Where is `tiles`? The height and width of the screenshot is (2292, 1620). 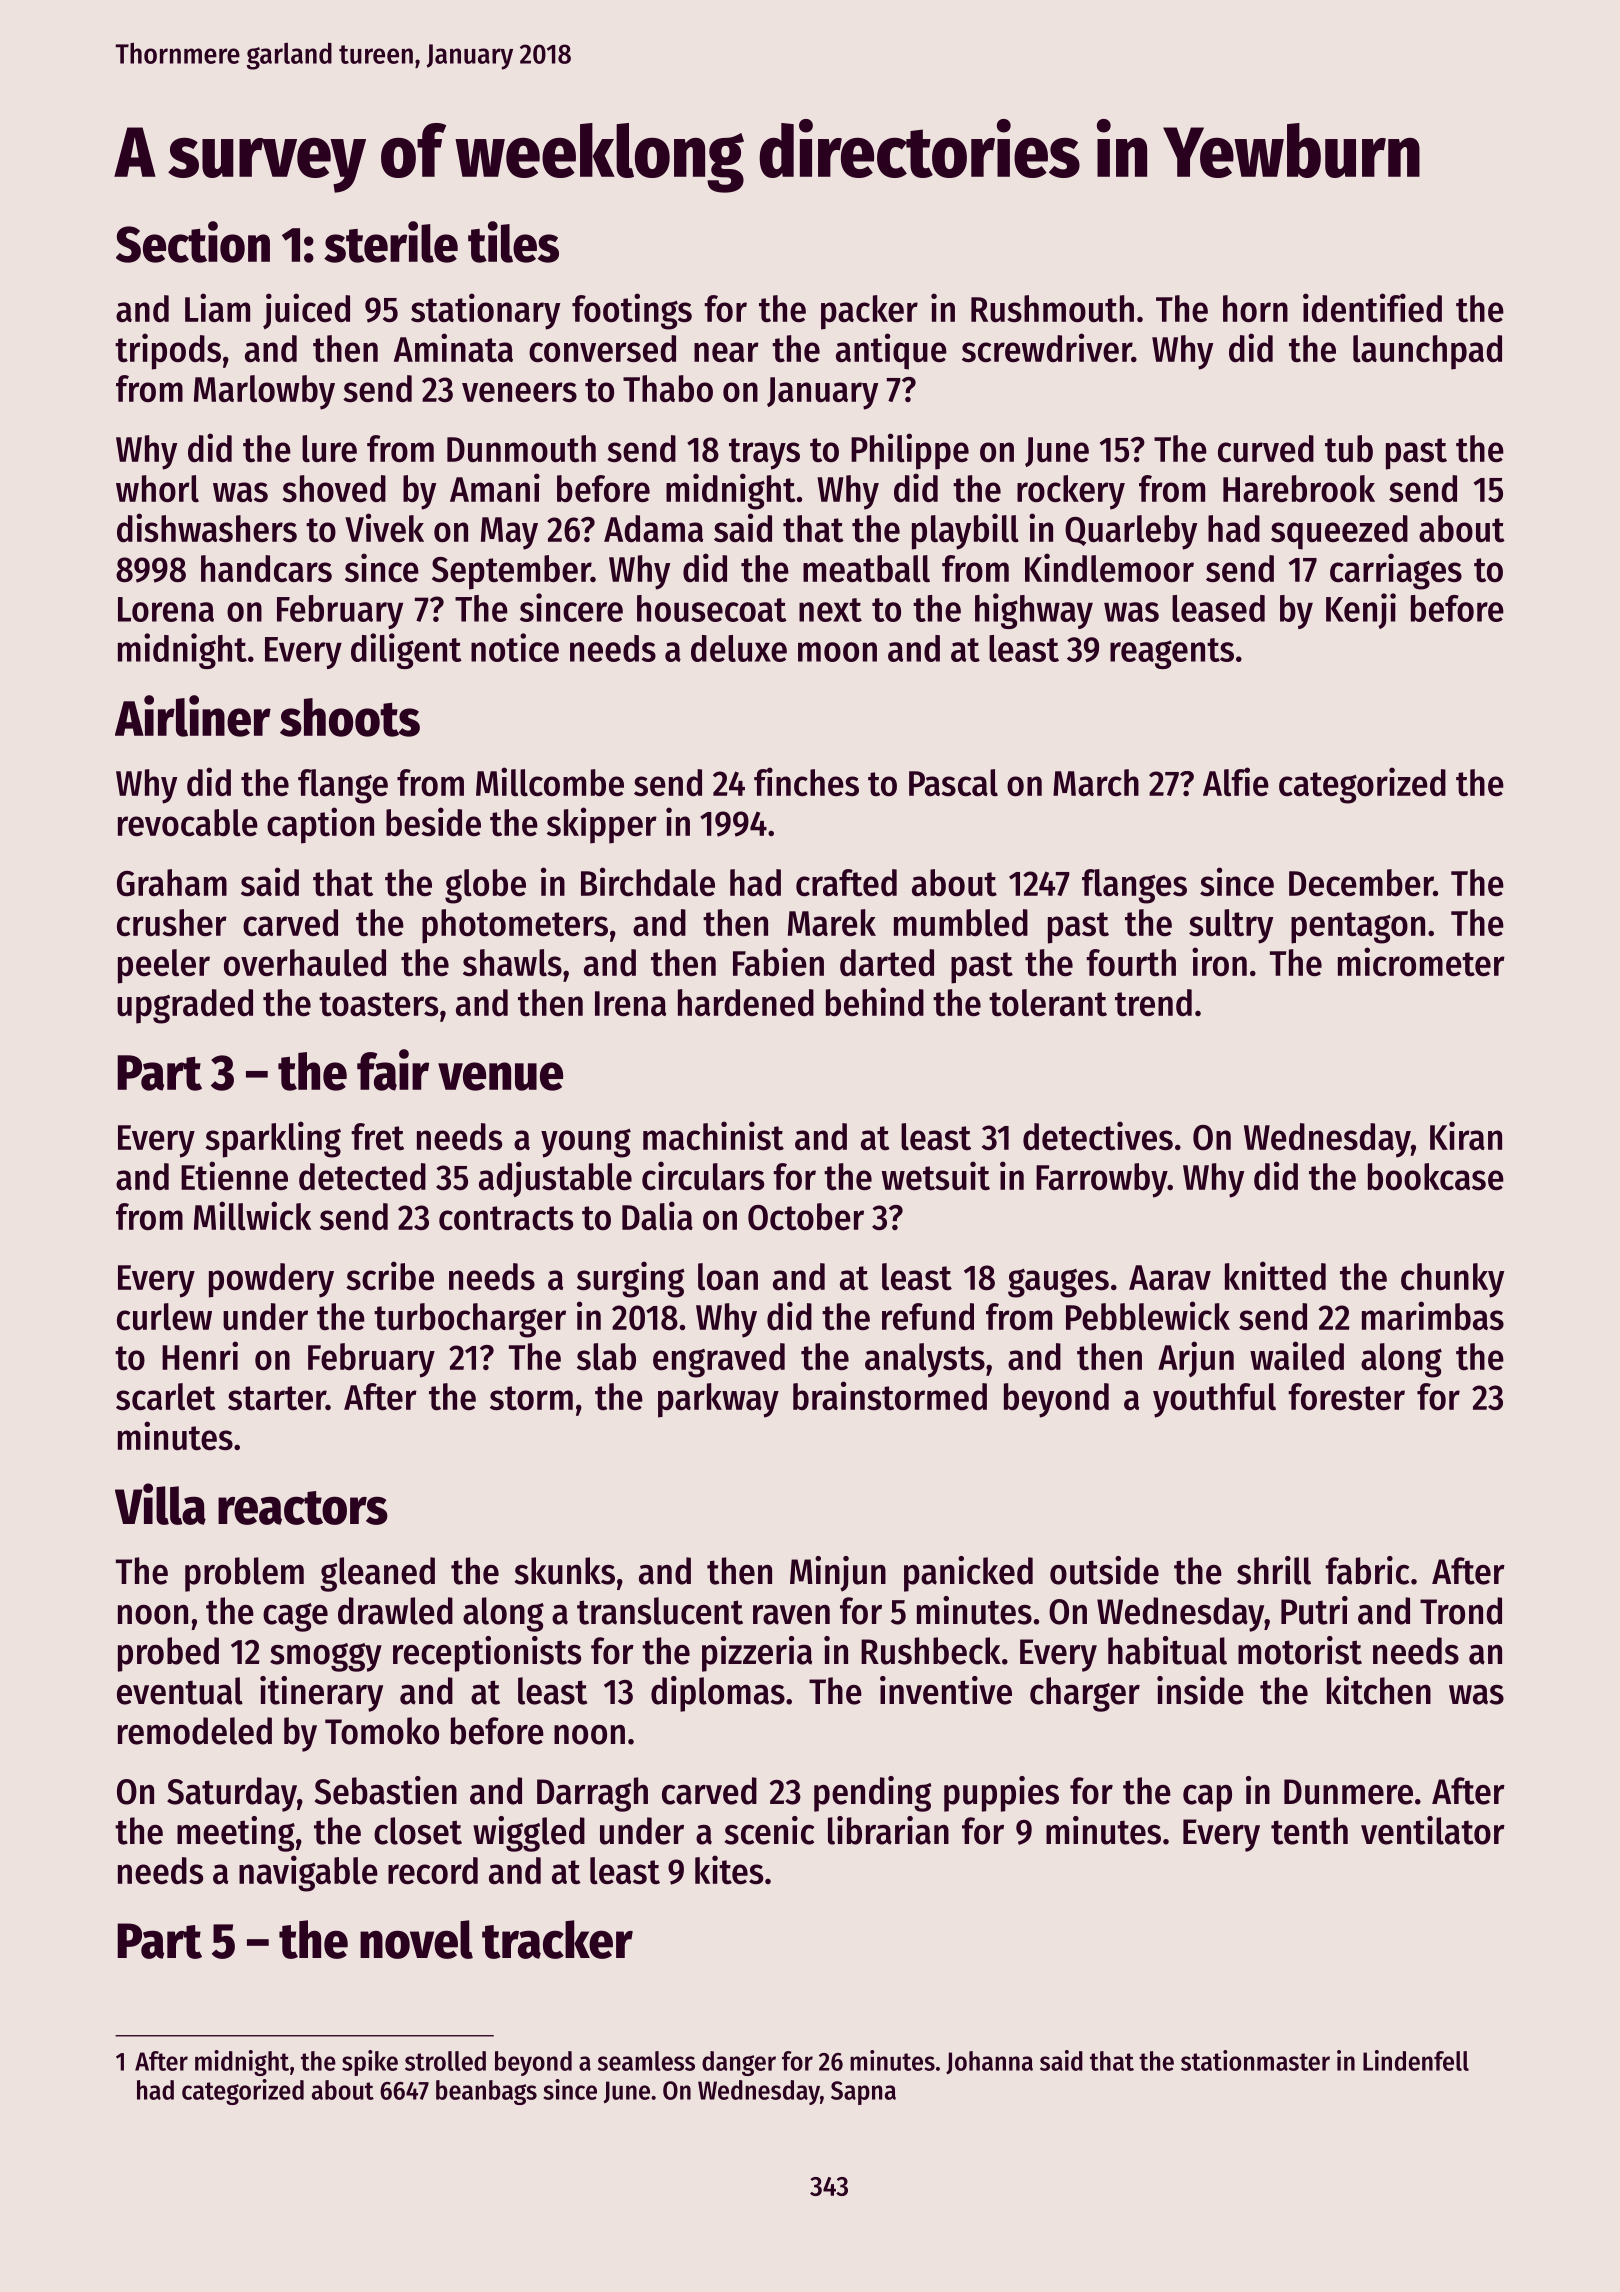
tiles is located at coordinates (513, 242).
